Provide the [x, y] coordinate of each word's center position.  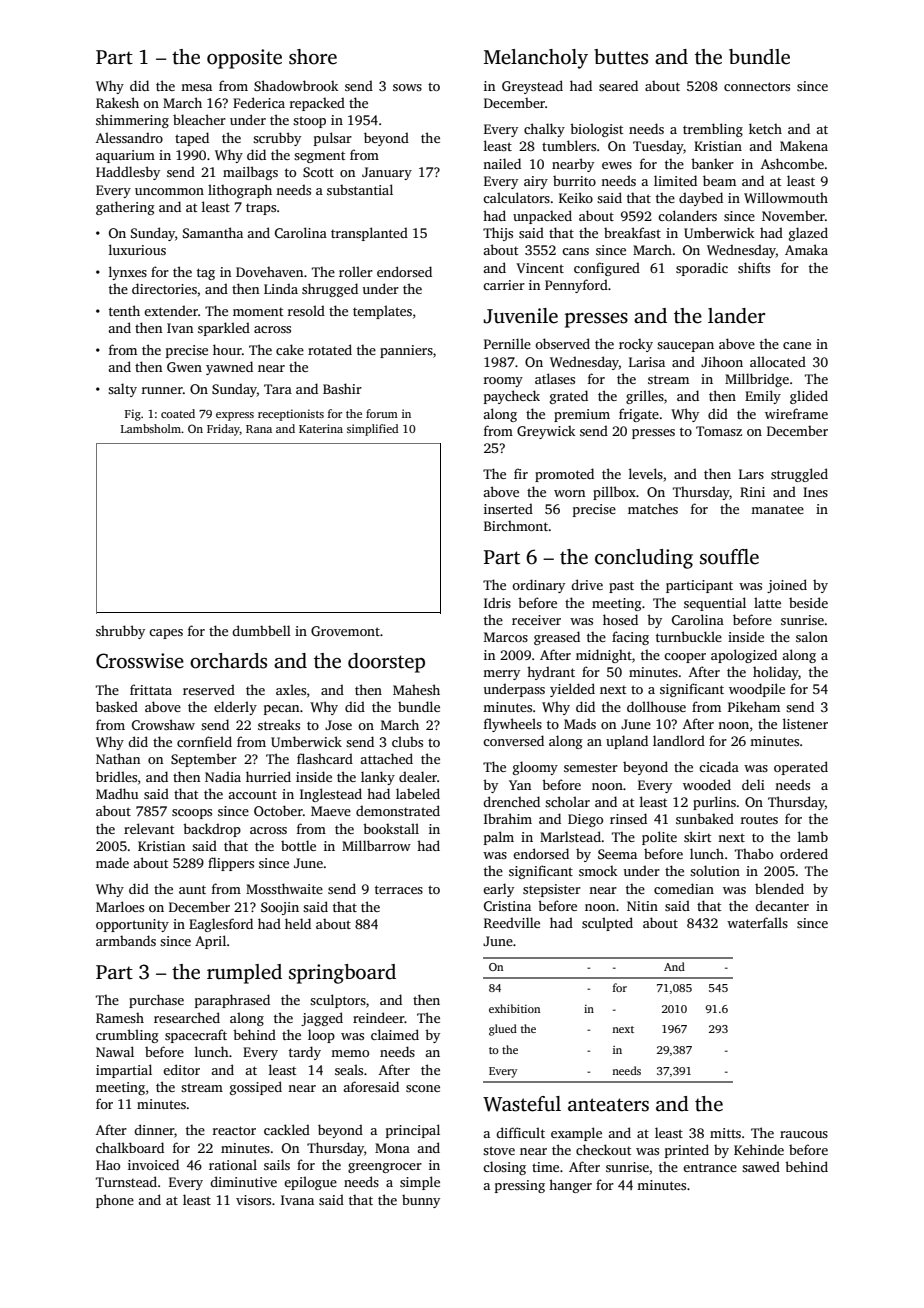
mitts [725, 1133]
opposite [244, 59]
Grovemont [345, 631]
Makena [804, 146]
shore [313, 57]
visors [253, 1200]
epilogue [310, 1183]
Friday [223, 430]
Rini [752, 492]
